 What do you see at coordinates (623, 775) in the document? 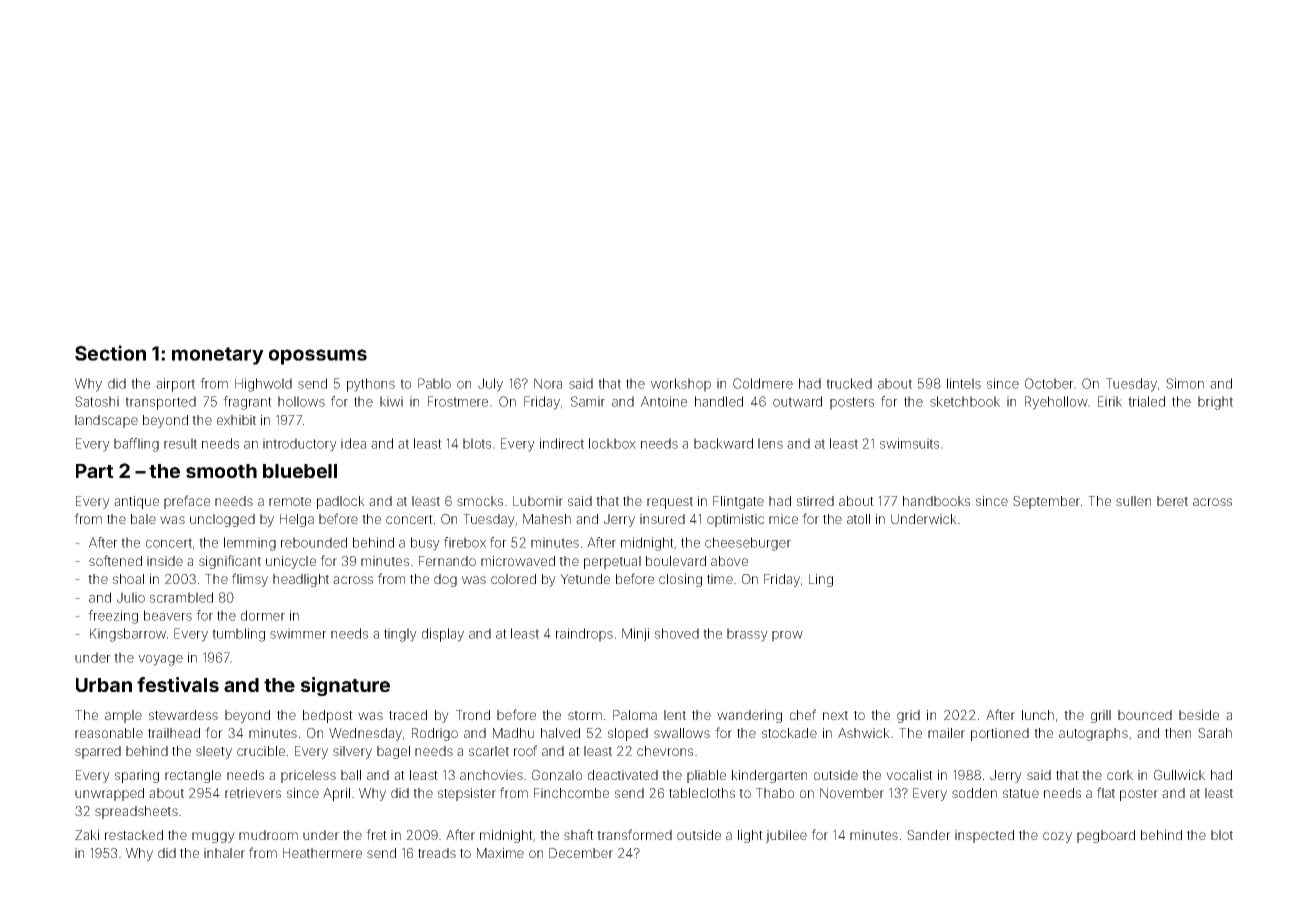
I see `deactivated` at bounding box center [623, 775].
